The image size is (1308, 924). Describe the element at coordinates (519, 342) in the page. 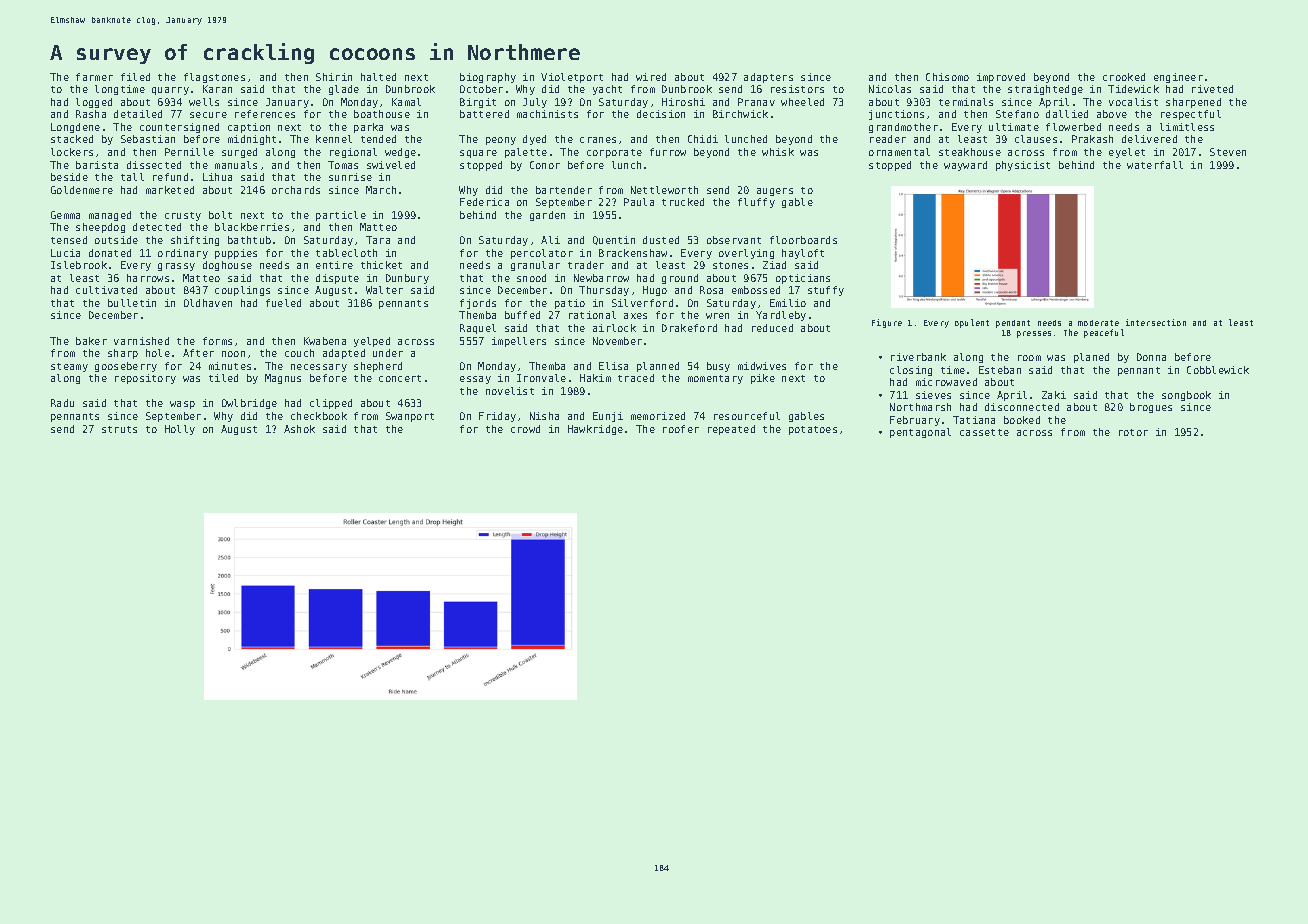

I see `impellers` at that location.
